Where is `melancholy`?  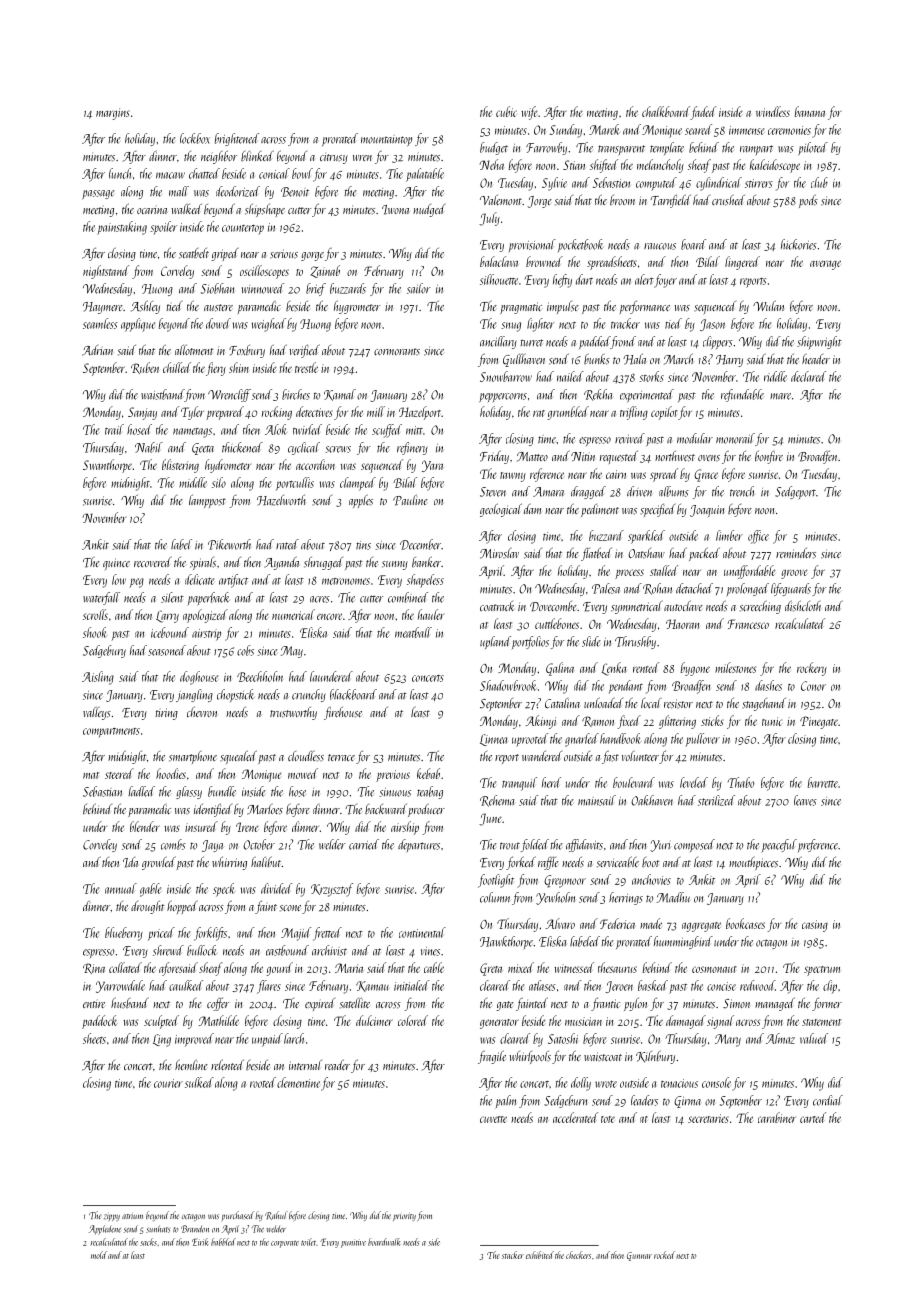 melancholy is located at coordinates (660, 166).
